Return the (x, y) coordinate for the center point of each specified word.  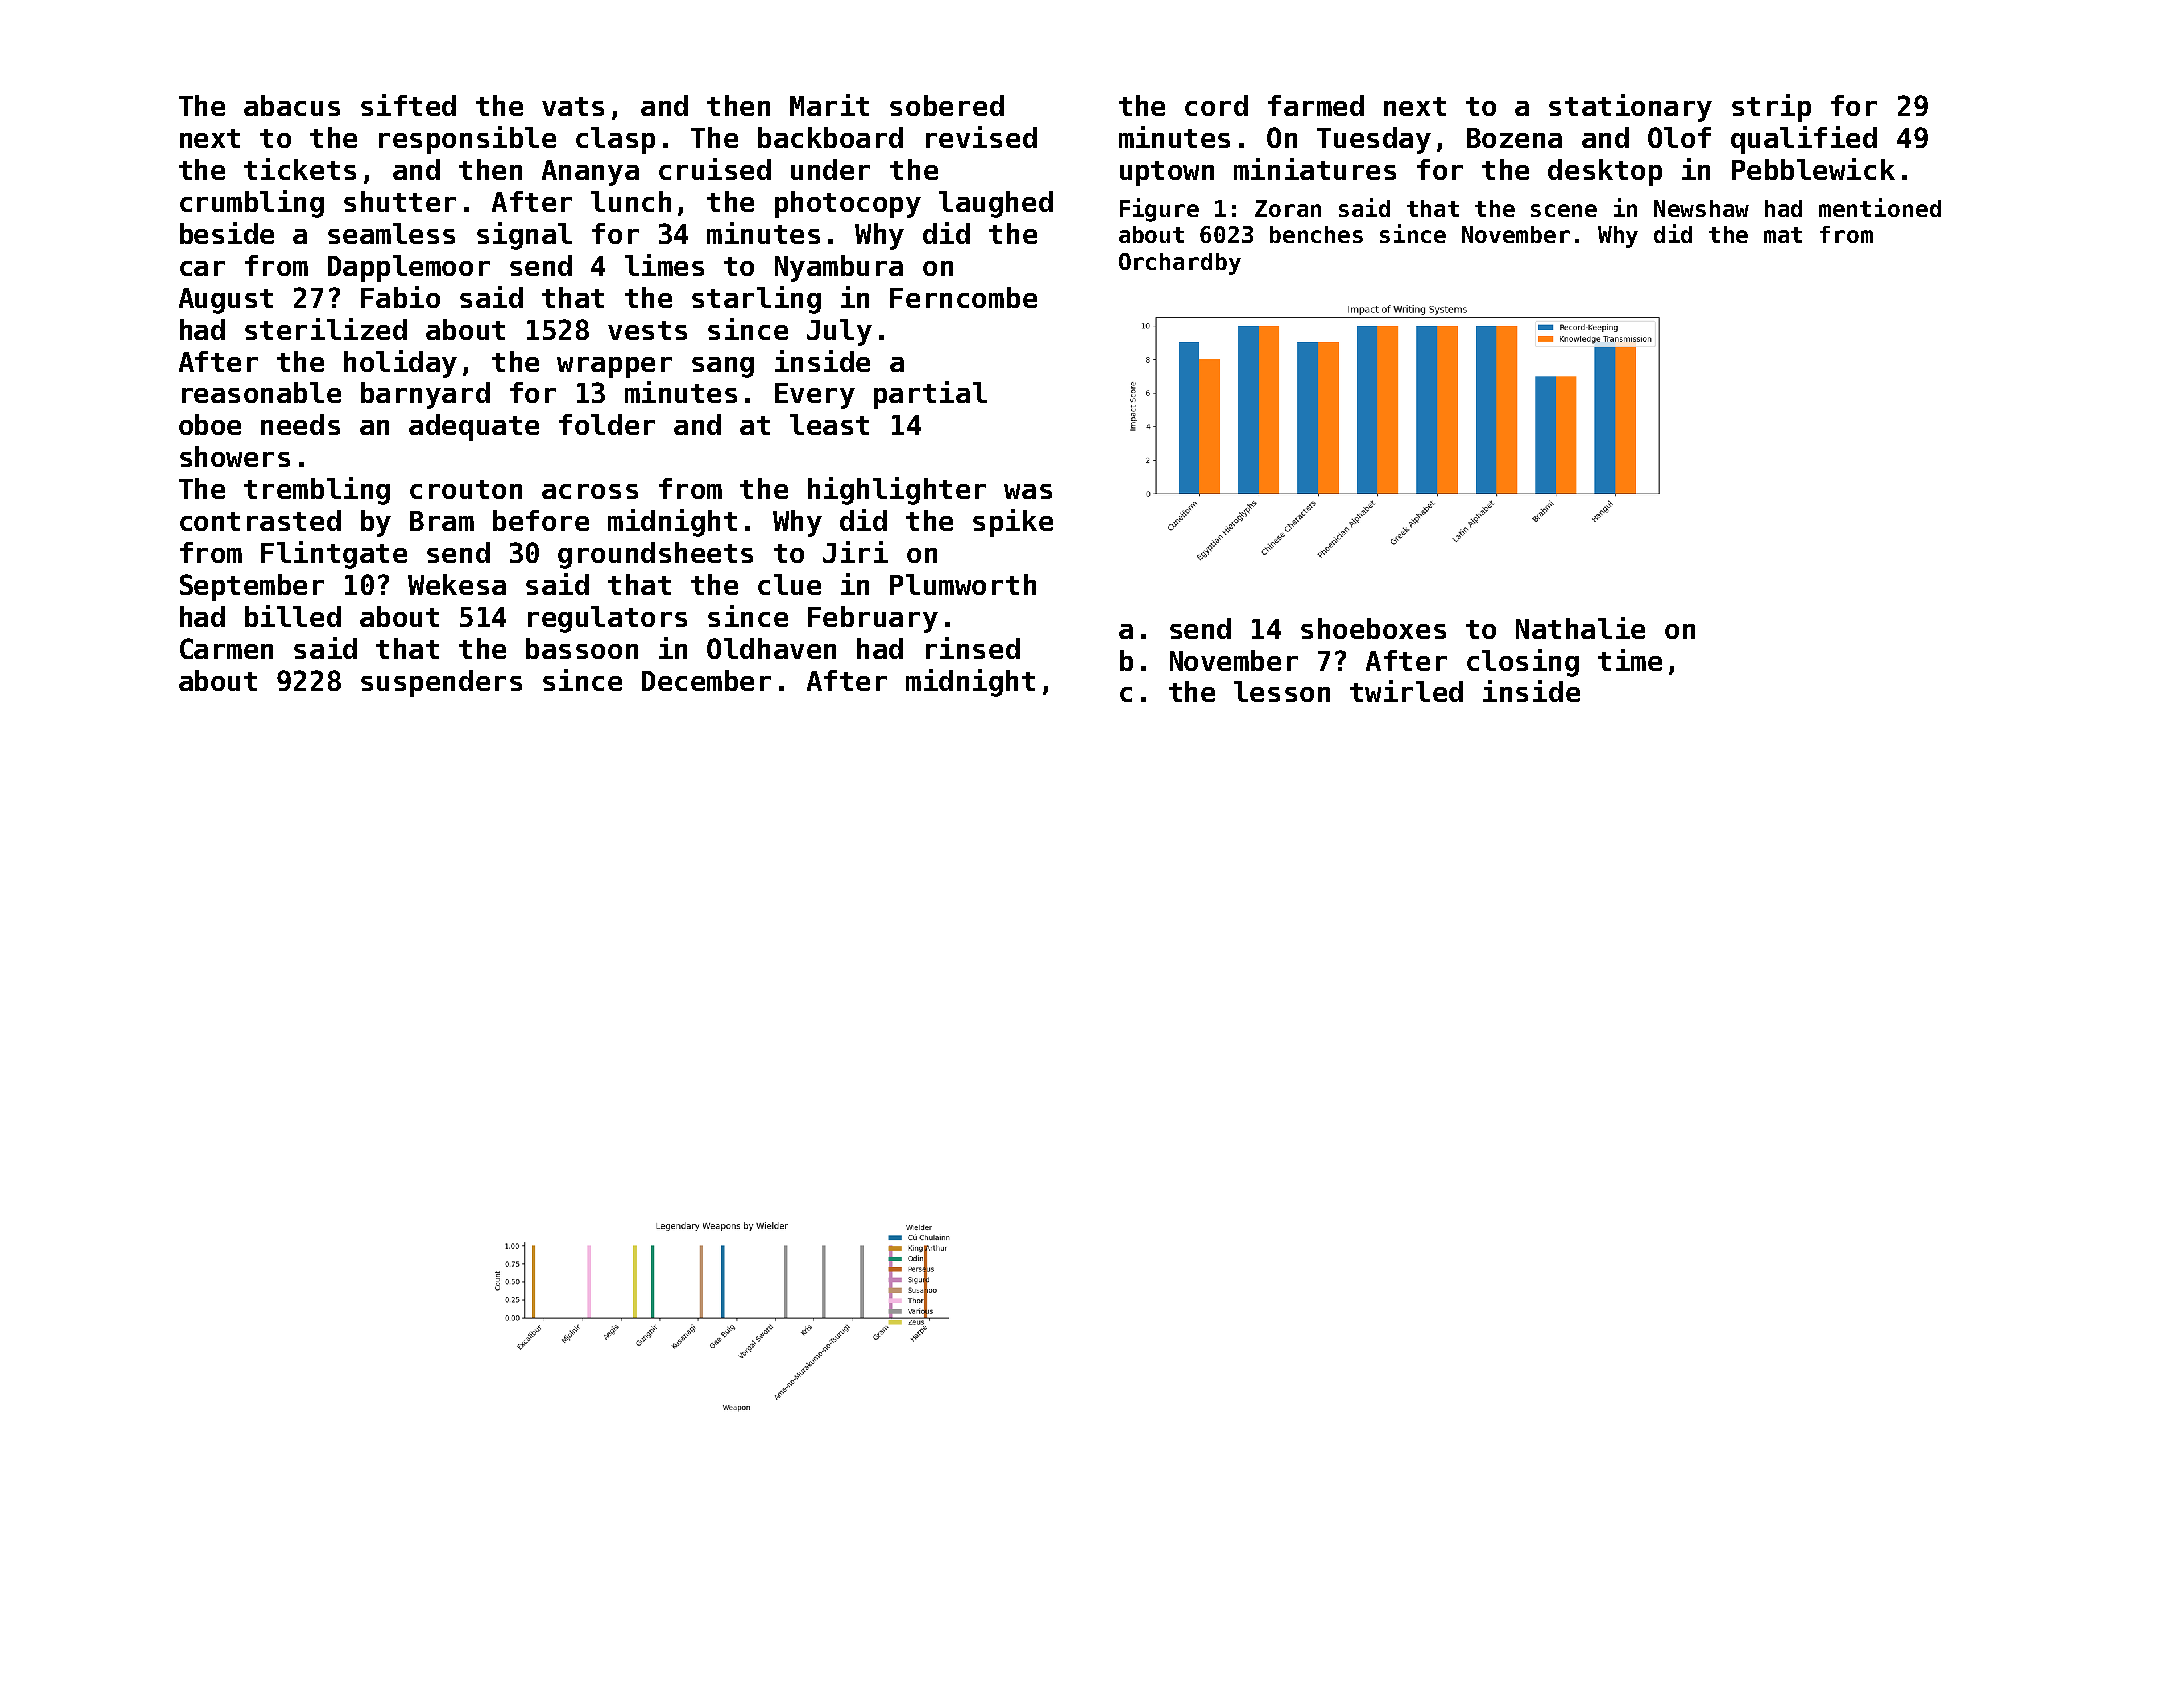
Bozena (1514, 138)
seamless (391, 233)
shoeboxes (1373, 628)
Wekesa (457, 584)
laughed (996, 204)
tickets (300, 169)
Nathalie (1580, 628)
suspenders (441, 683)
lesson (1282, 691)
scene (1564, 210)
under (830, 169)
